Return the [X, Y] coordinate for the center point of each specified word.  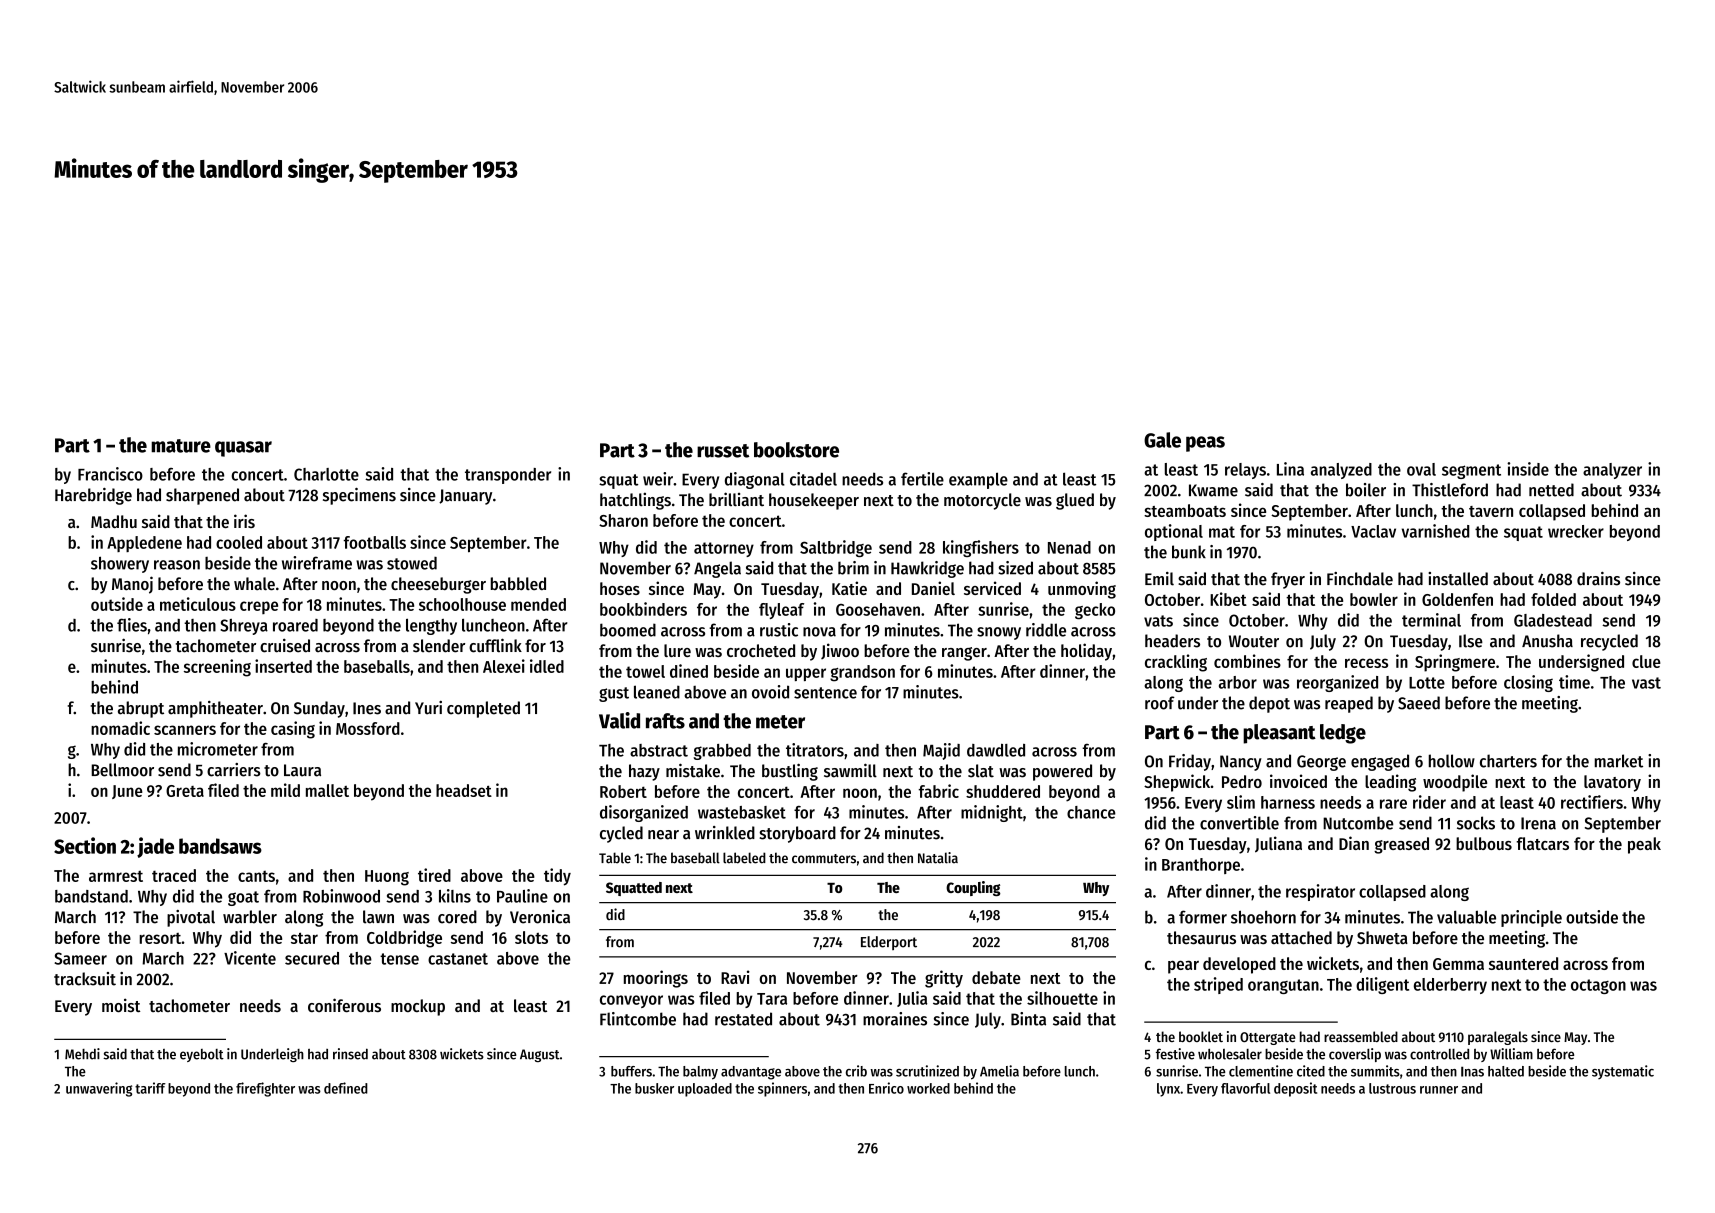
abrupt [141, 709]
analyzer [1612, 471]
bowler [1374, 599]
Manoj [132, 585]
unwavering [99, 1089]
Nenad [1069, 547]
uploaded [705, 1090]
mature [181, 446]
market [1619, 761]
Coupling [973, 888]
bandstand [91, 896]
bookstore [796, 450]
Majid [941, 751]
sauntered [1523, 963]
